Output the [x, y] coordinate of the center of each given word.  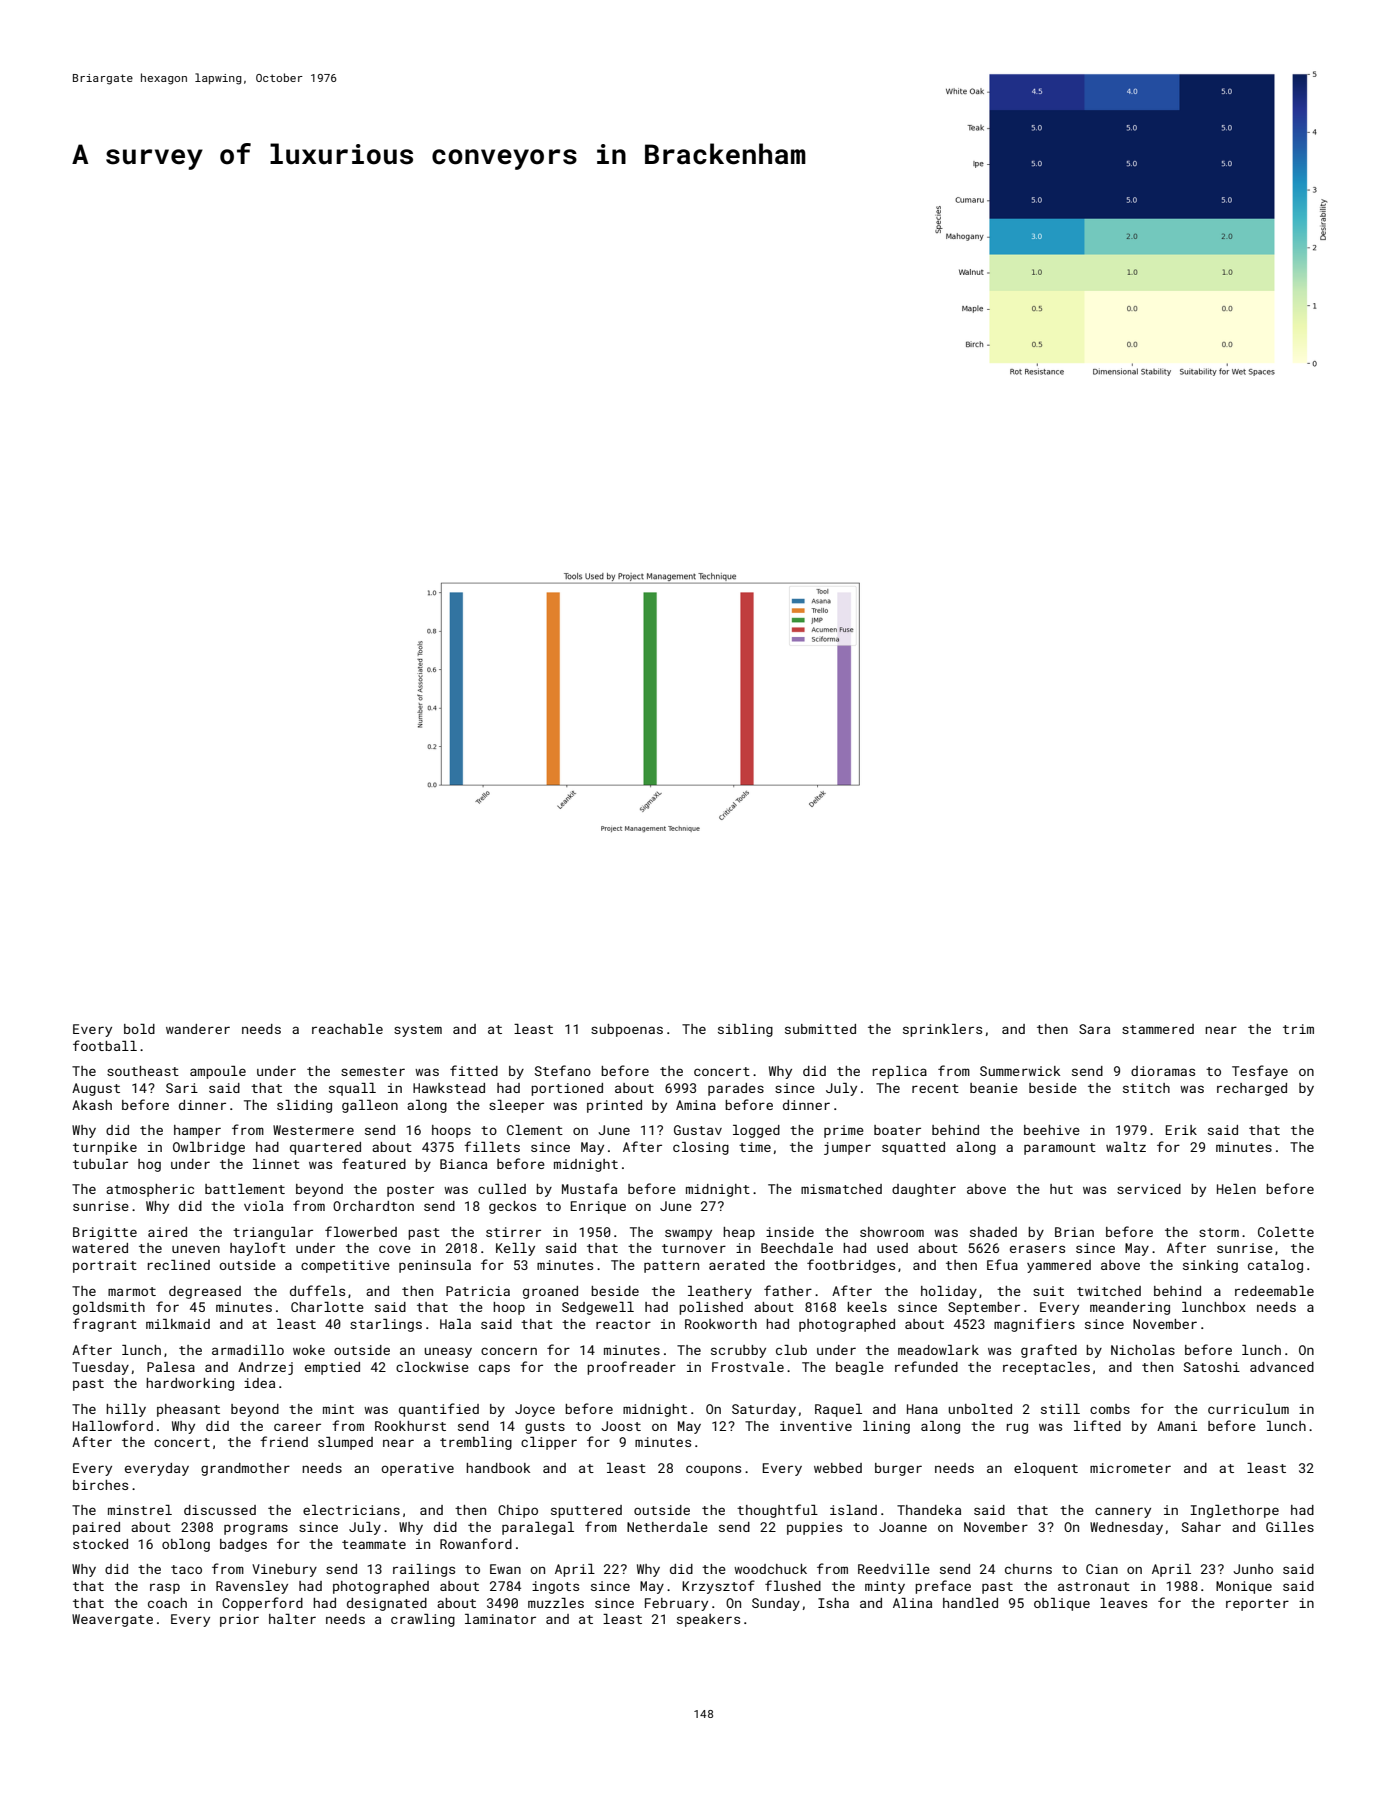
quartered [325, 1148]
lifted [1097, 1425]
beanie [994, 1088]
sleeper [516, 1106]
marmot [132, 1291]
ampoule [218, 1072]
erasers [1037, 1249]
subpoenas [627, 1030]
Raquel [838, 1410]
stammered [1158, 1029]
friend [284, 1441]
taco [186, 1569]
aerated [737, 1265]
